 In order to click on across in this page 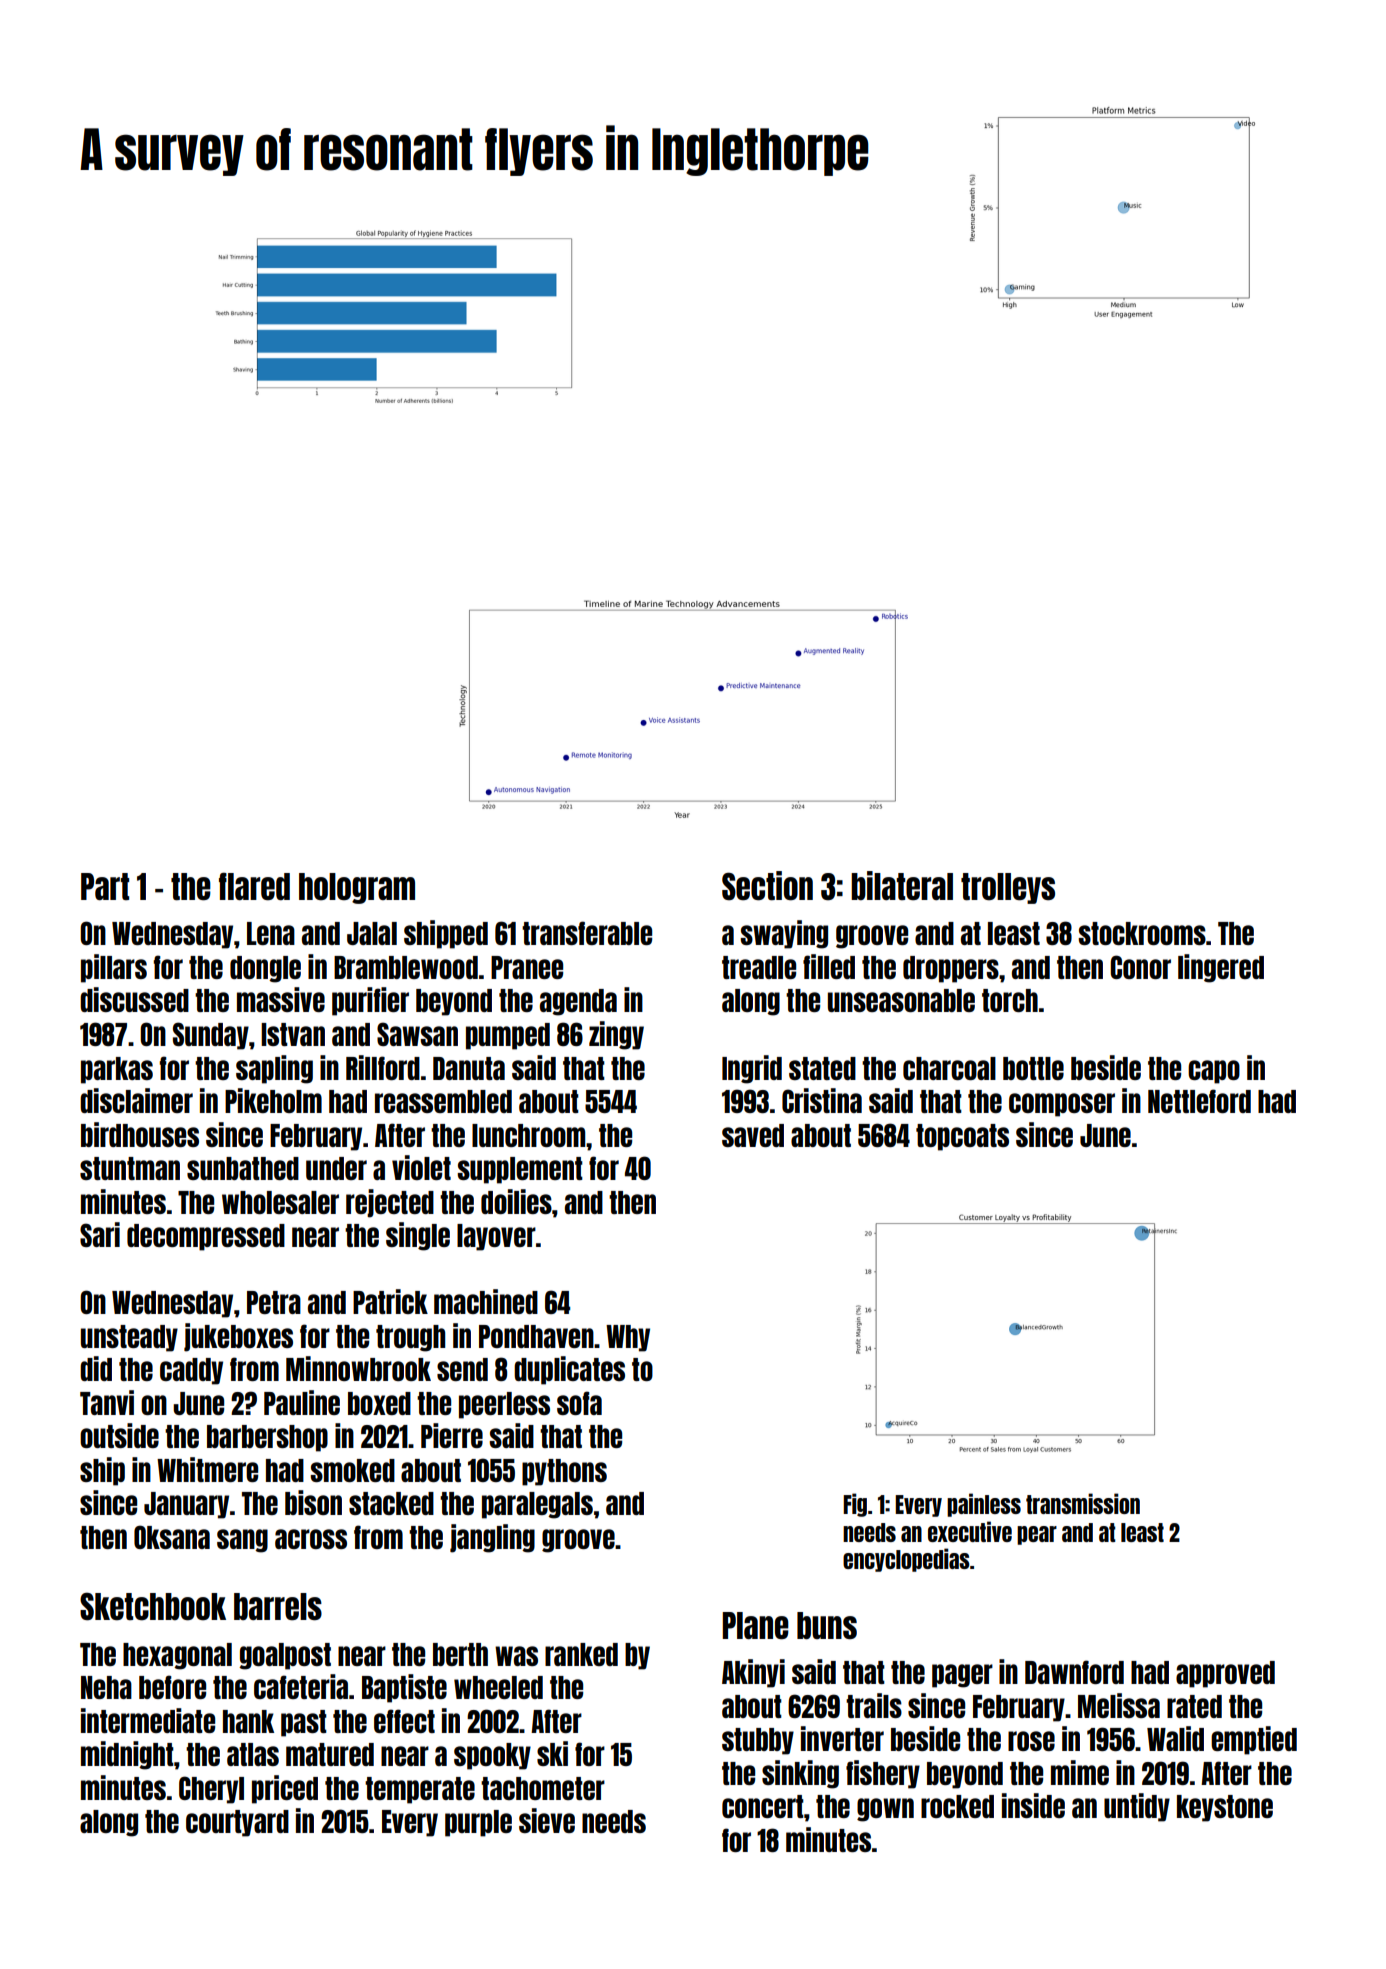, I will do `click(311, 1539)`.
